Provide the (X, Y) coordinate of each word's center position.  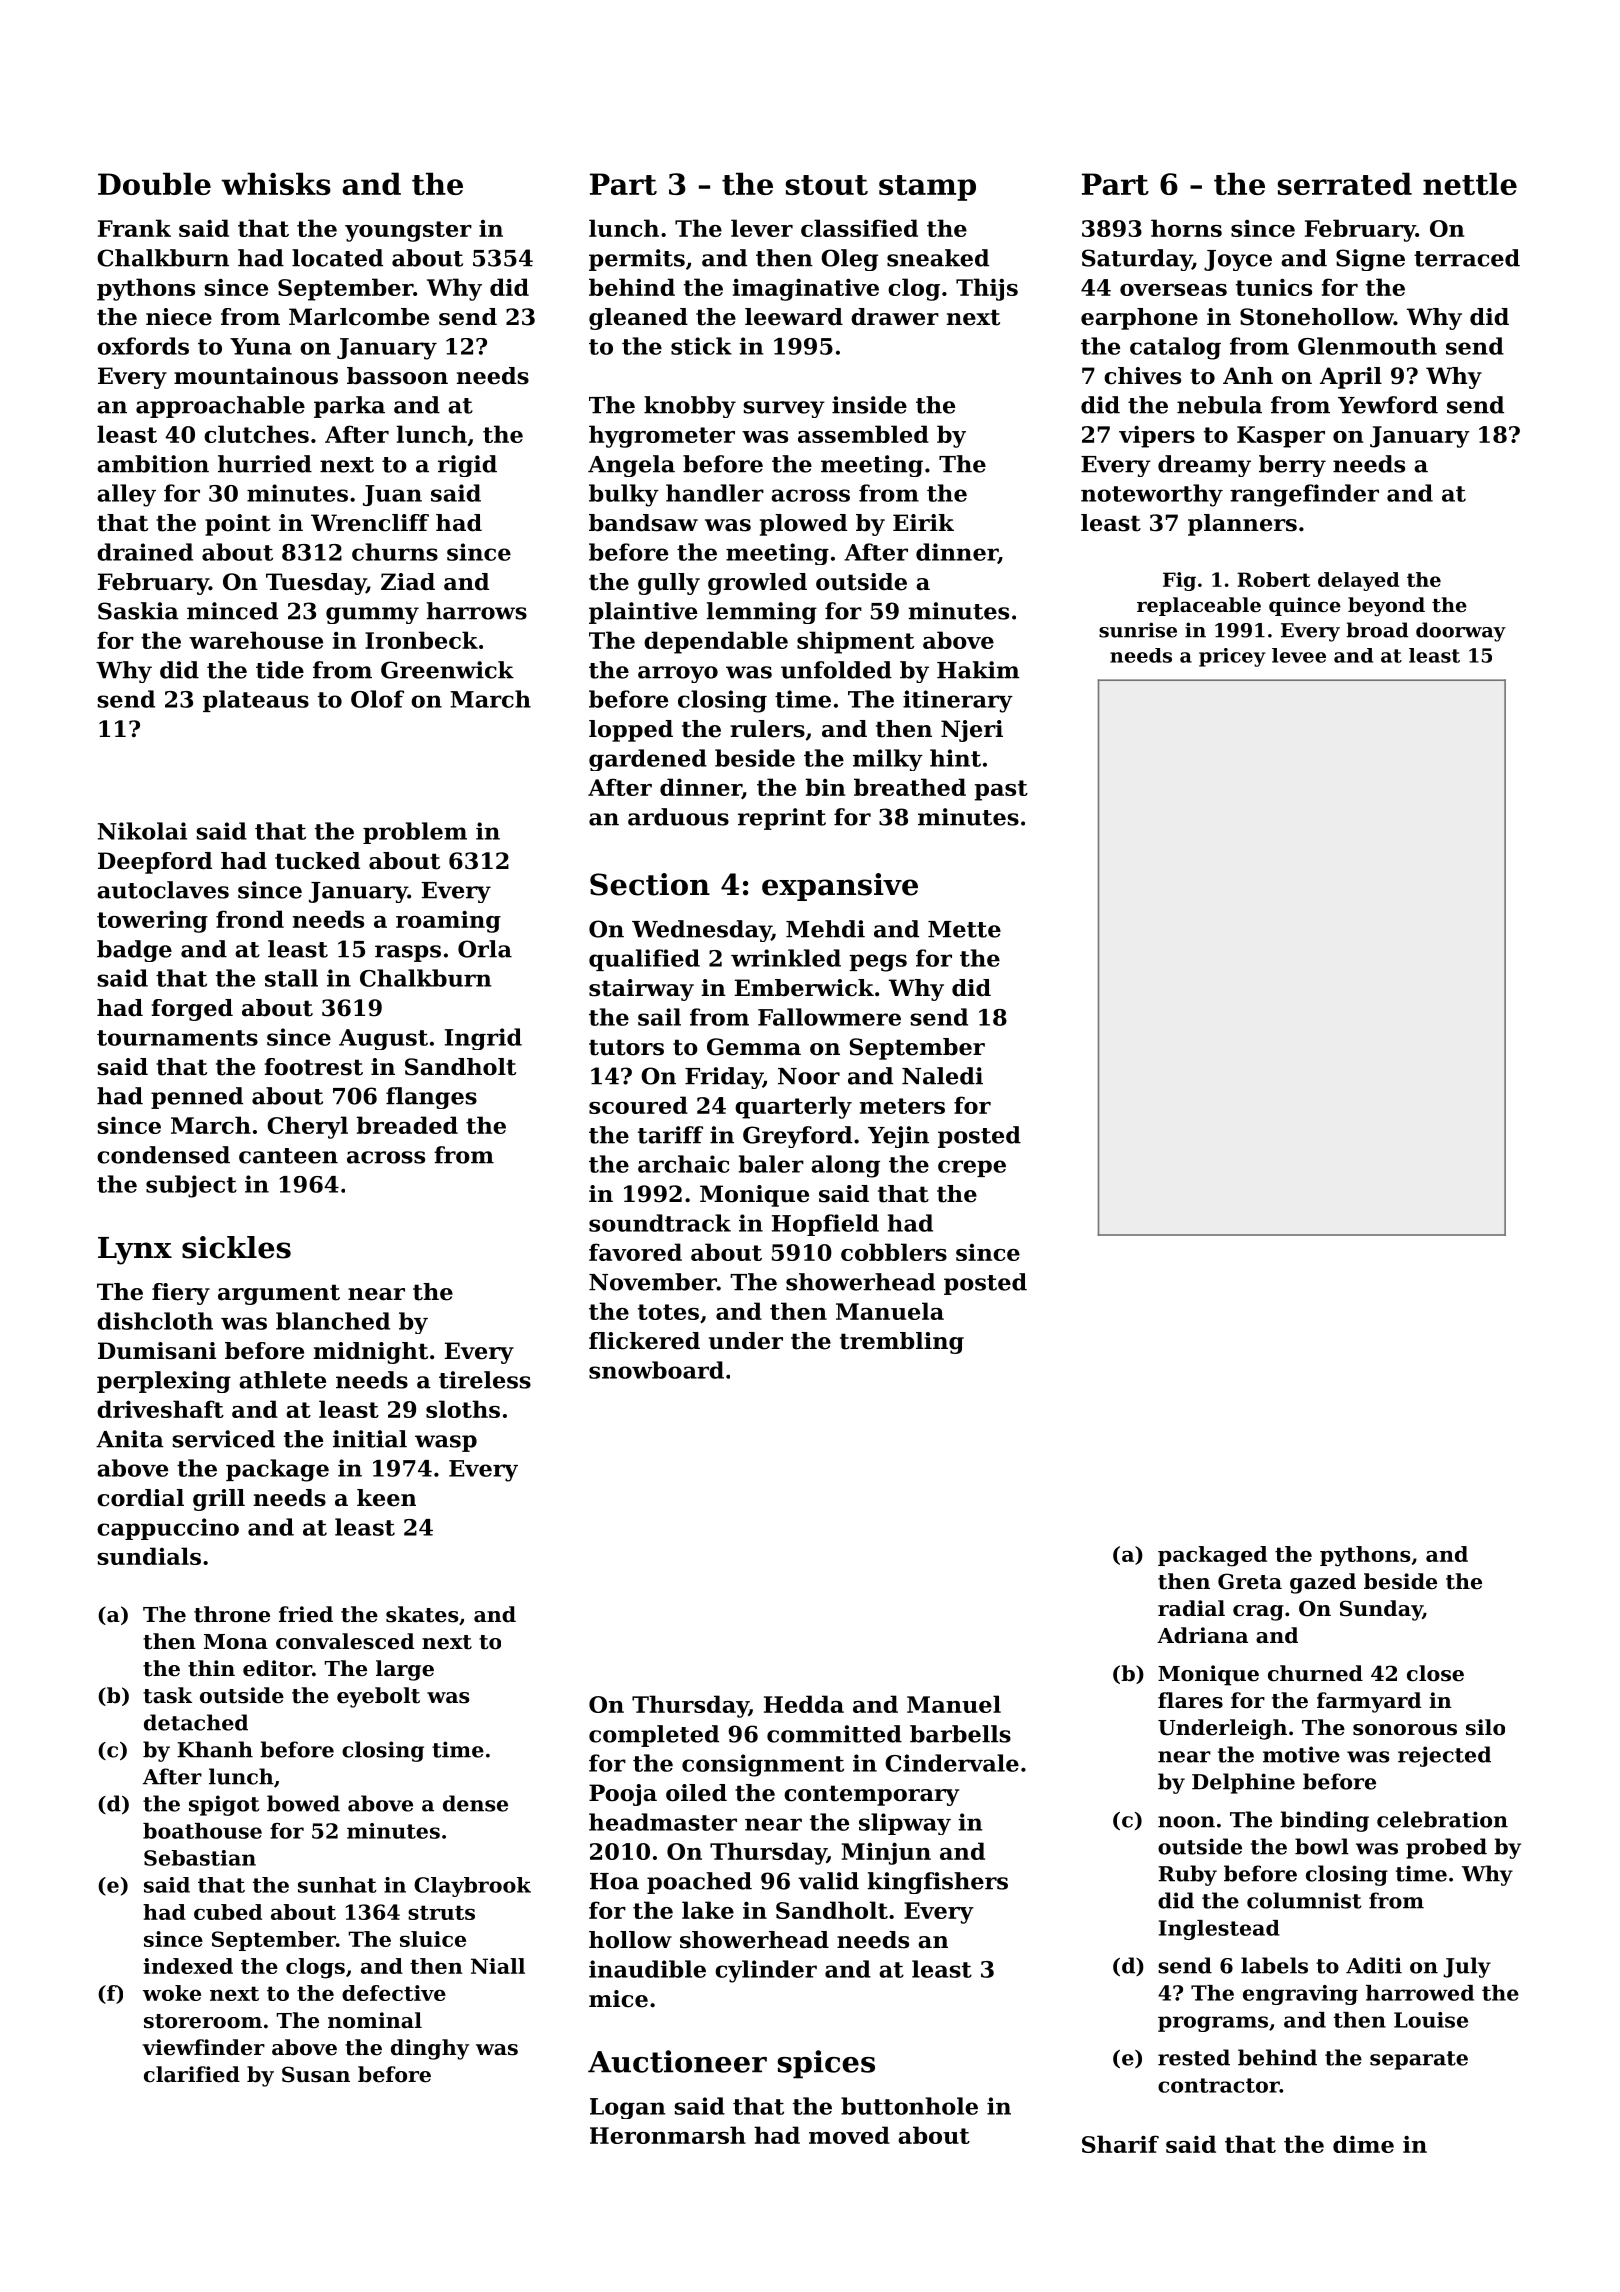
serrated (1345, 183)
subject (191, 1186)
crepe (972, 1168)
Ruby (1187, 1875)
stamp (927, 188)
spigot (224, 1805)
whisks (276, 183)
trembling (902, 1343)
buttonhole (909, 2106)
